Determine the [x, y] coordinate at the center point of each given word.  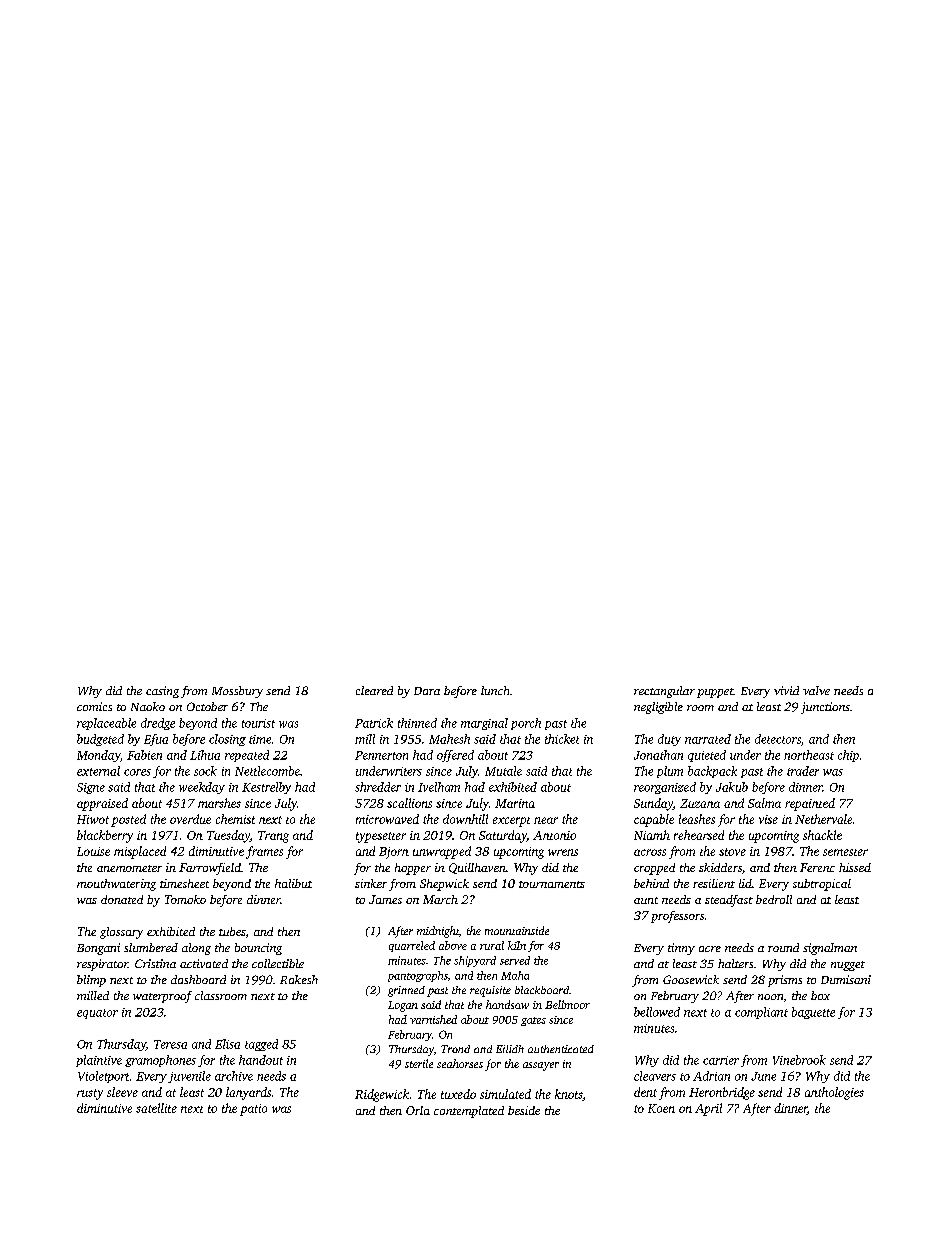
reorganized [665, 788]
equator [97, 1014]
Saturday [503, 836]
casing [162, 692]
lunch [495, 690]
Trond [455, 1049]
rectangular [664, 692]
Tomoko [185, 899]
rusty [90, 1094]
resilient [714, 883]
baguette [813, 1013]
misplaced [140, 852]
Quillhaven [477, 868]
